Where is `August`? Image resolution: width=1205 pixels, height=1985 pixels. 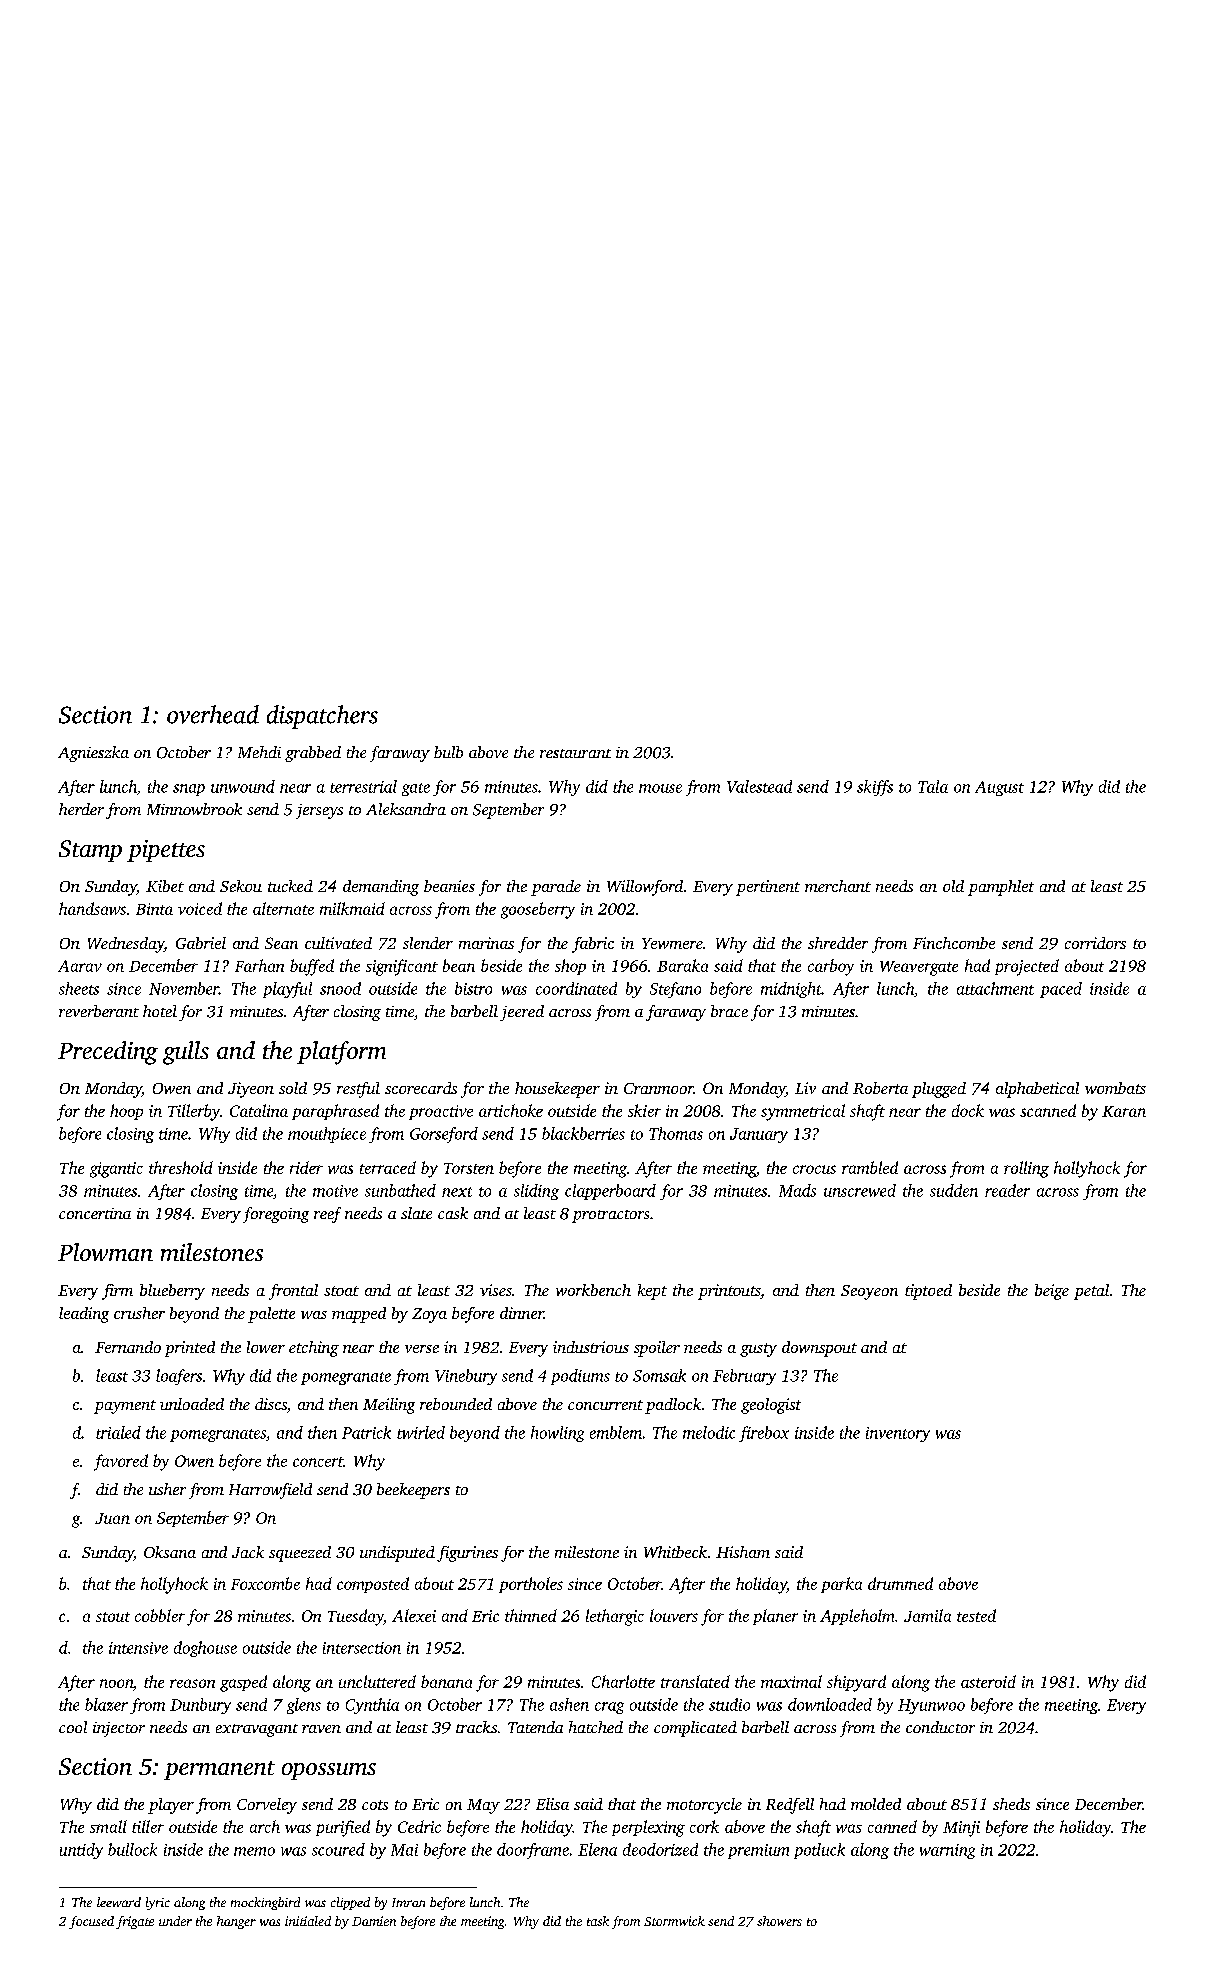
August is located at coordinates (999, 788).
